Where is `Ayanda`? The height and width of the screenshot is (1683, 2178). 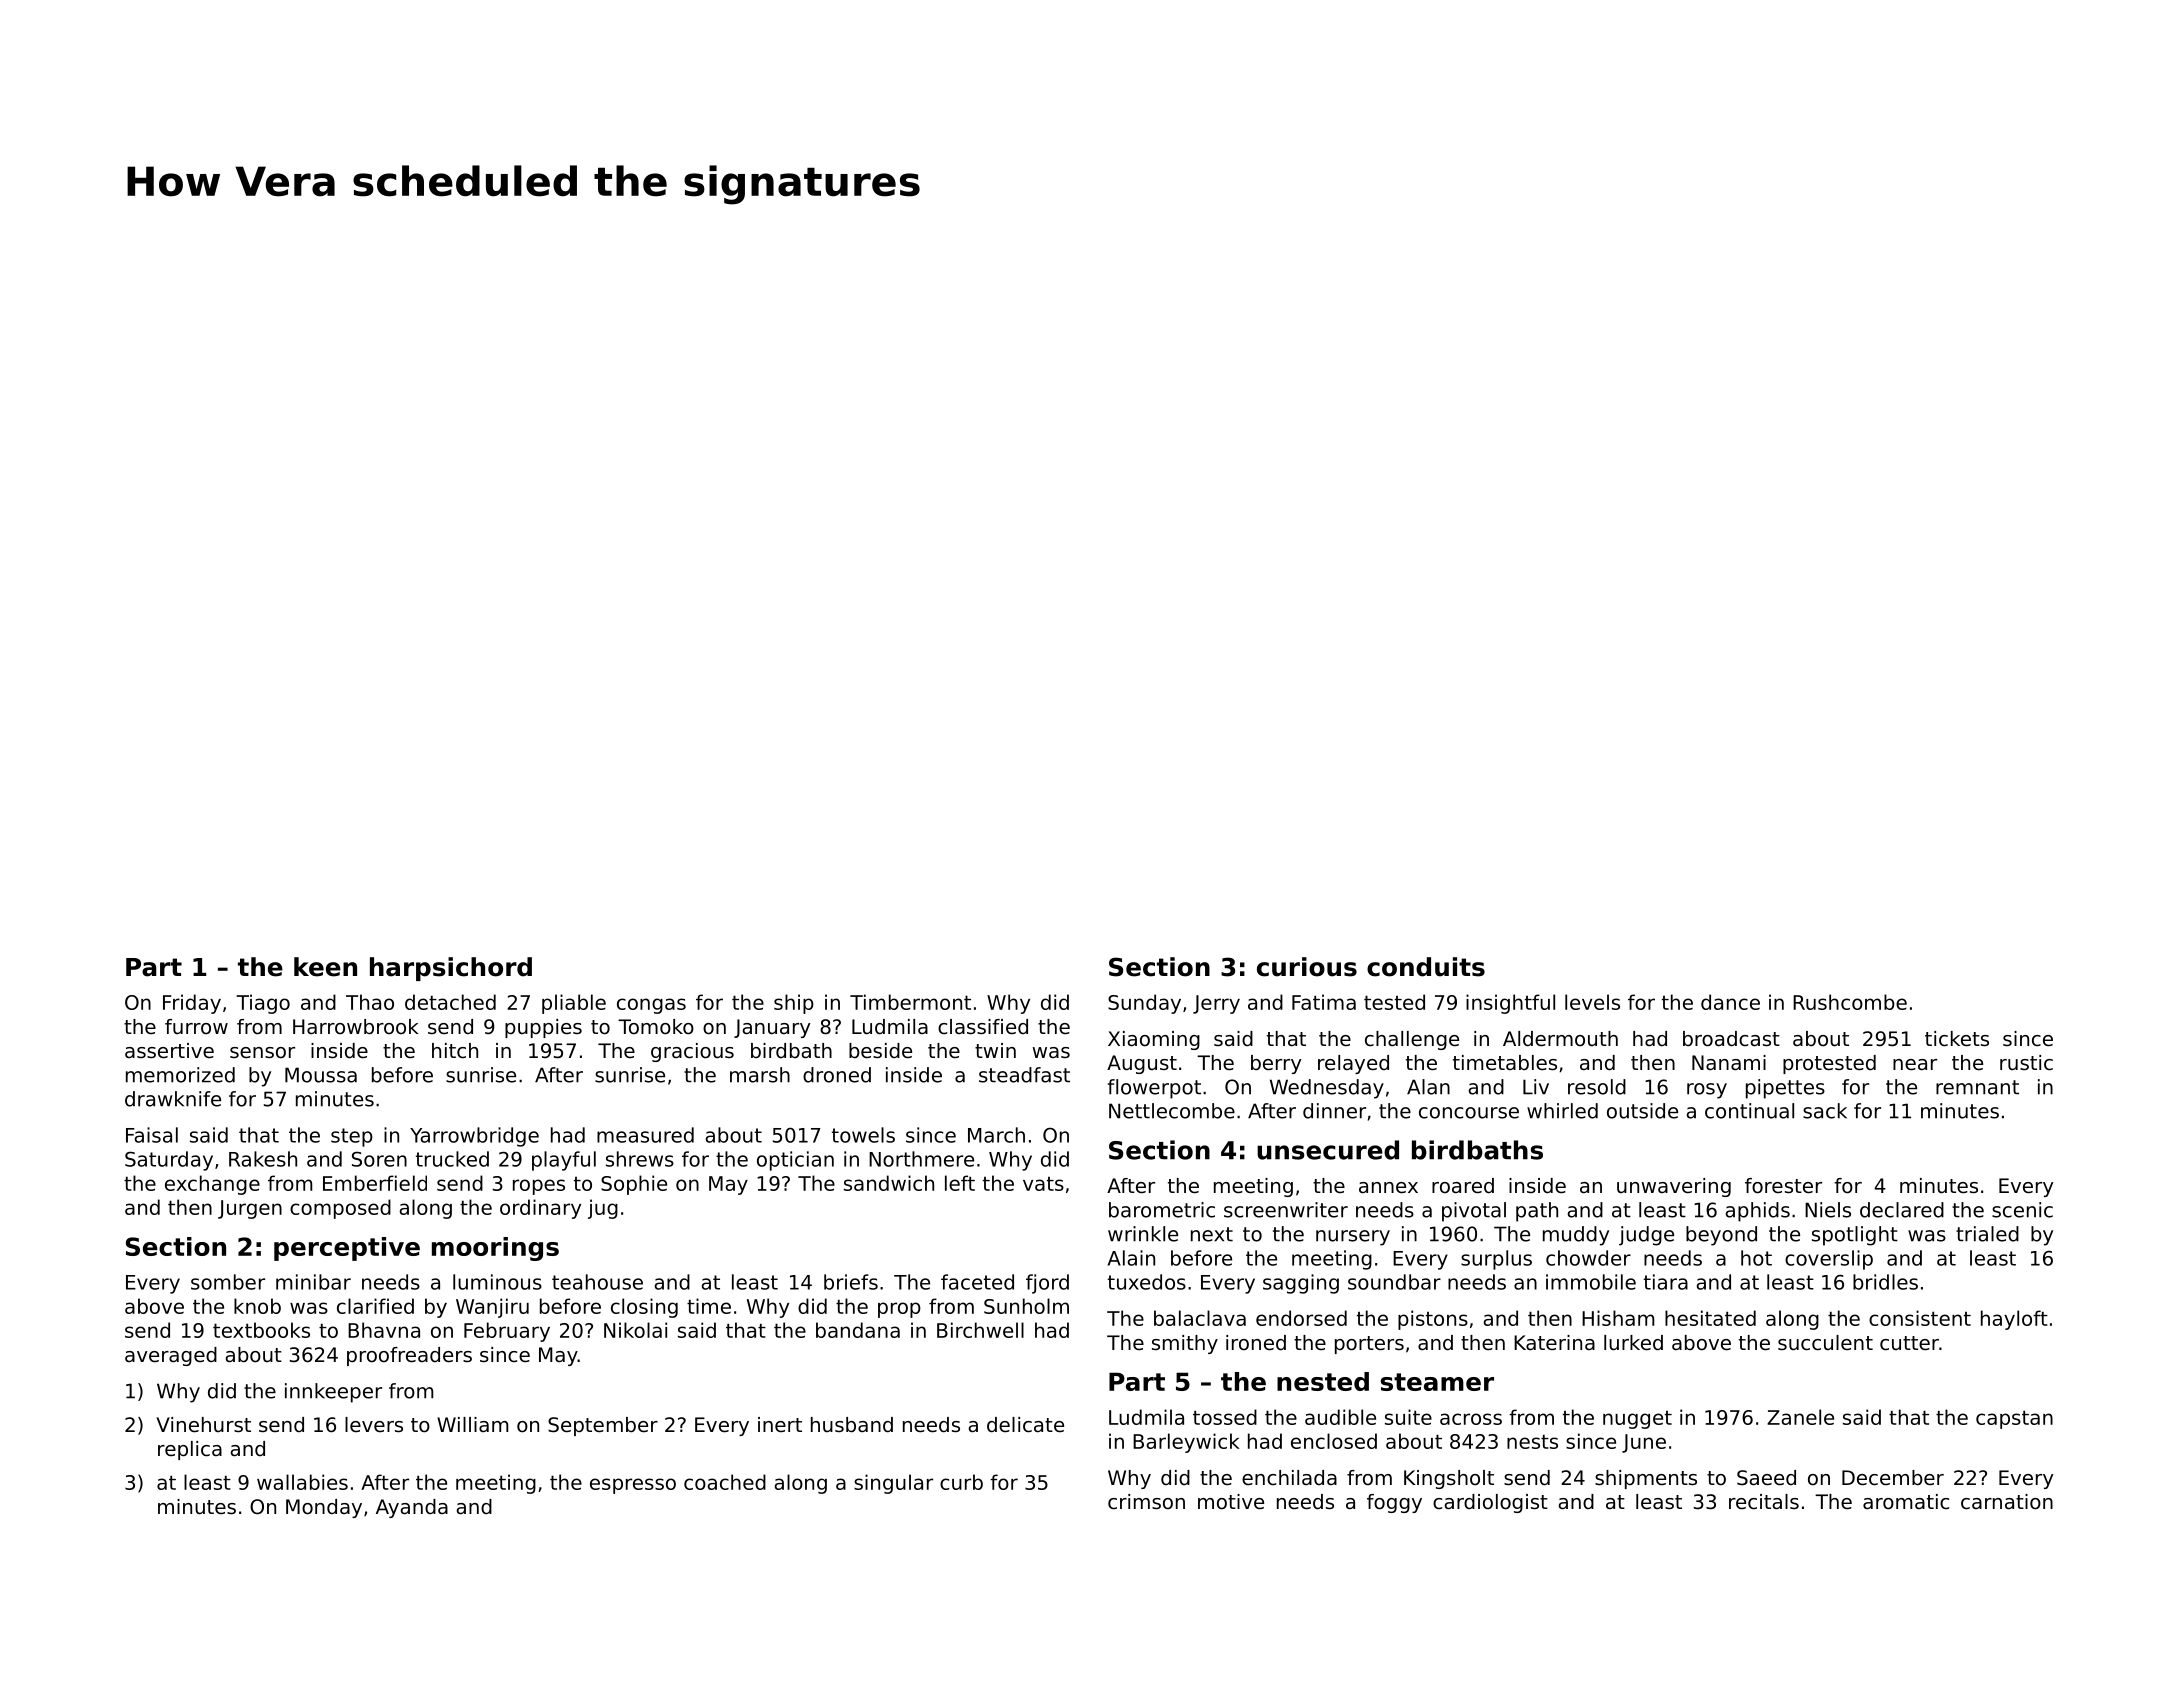 Ayanda is located at coordinates (412, 1508).
